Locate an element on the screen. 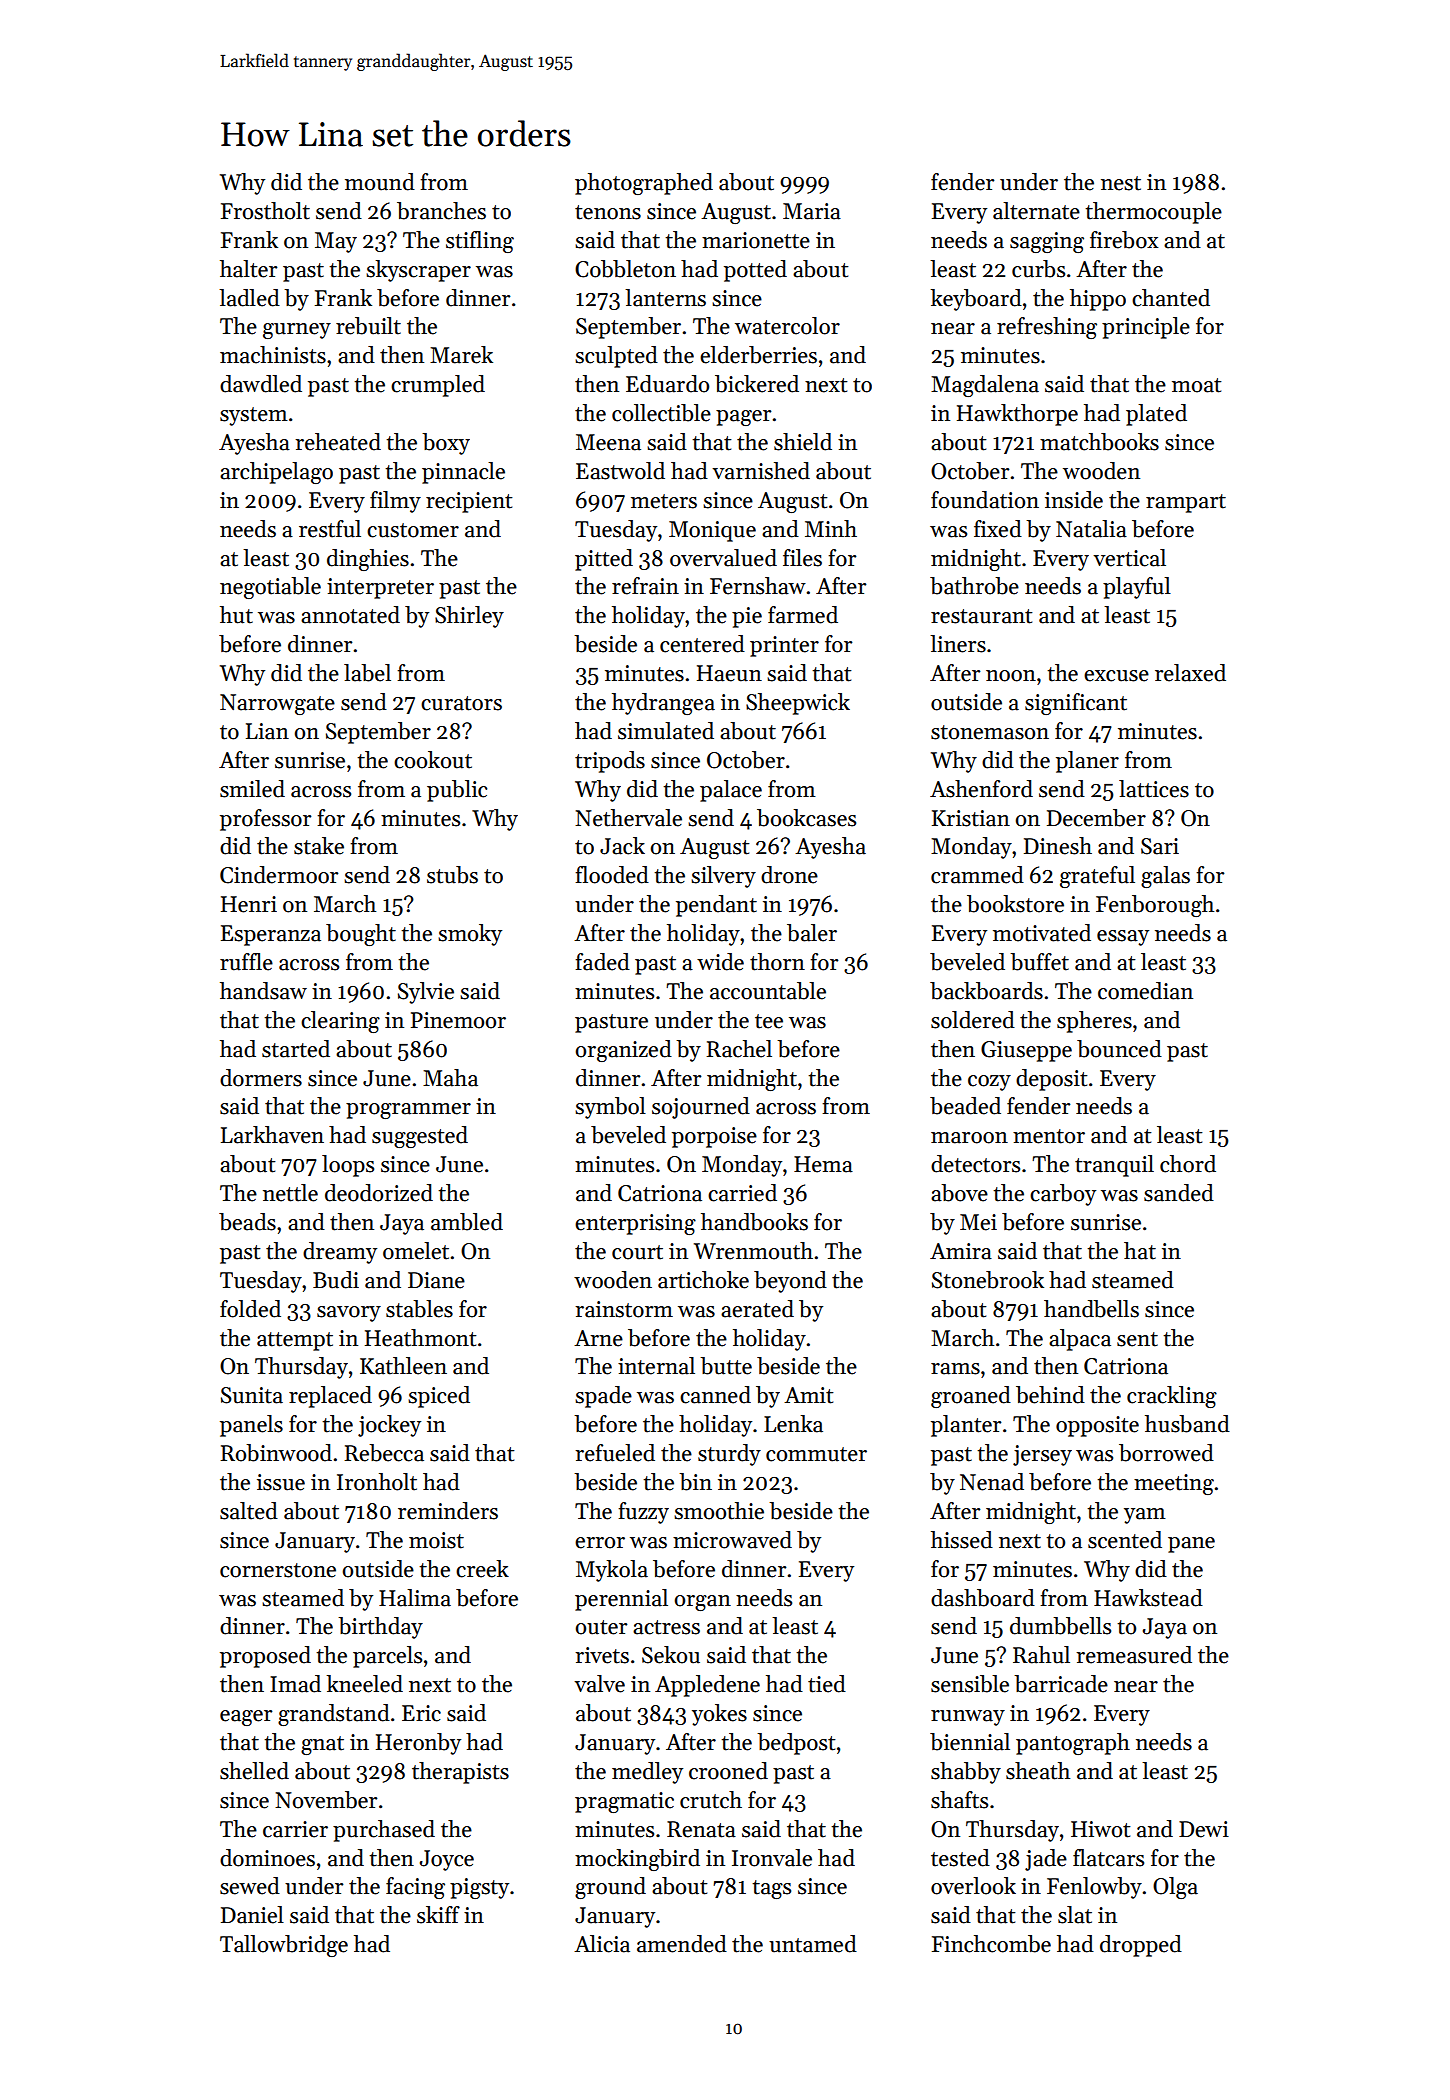 The height and width of the screenshot is (2100, 1450). meeting is located at coordinates (1174, 1484).
